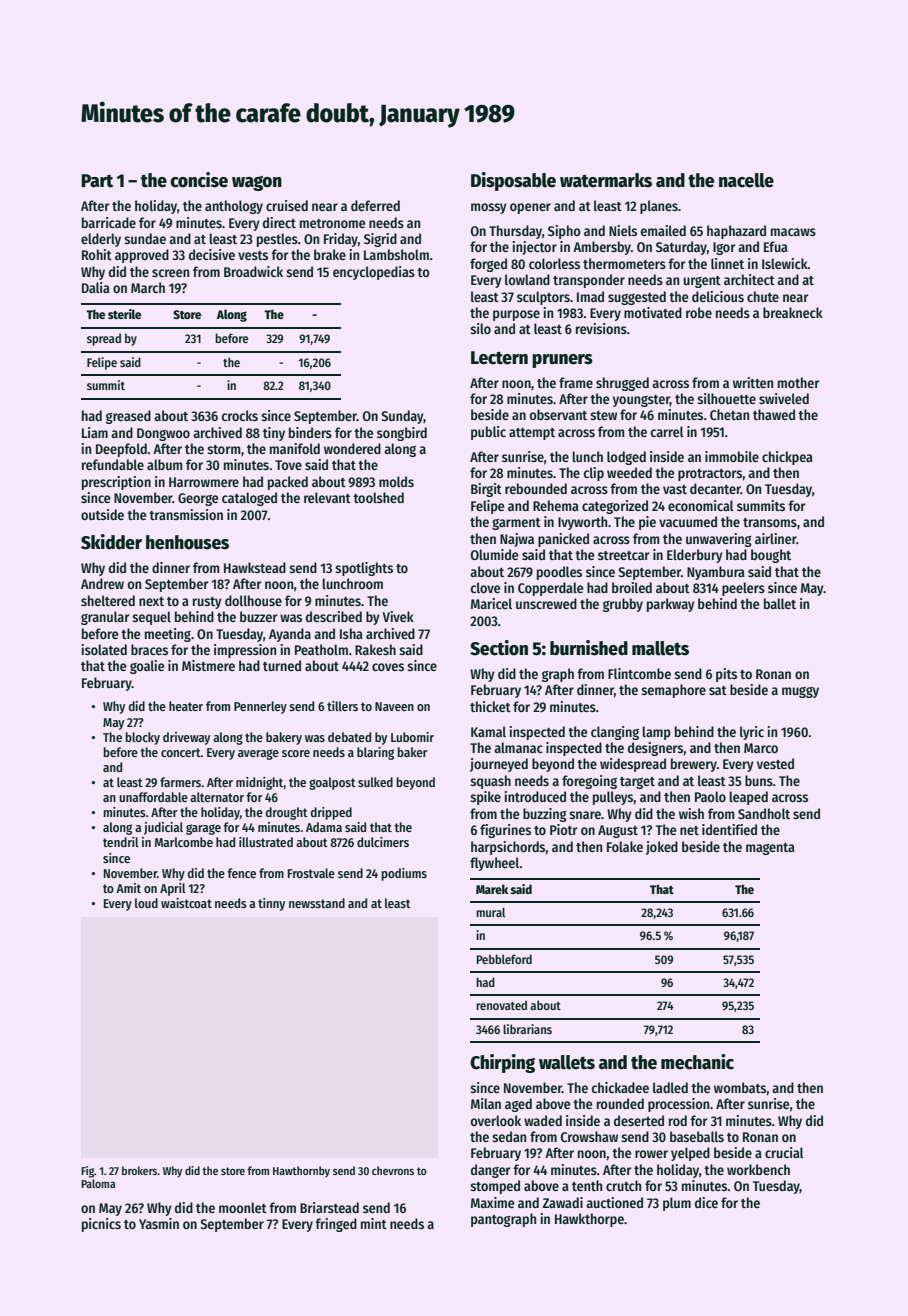  What do you see at coordinates (490, 912) in the page?
I see `mural` at bounding box center [490, 912].
